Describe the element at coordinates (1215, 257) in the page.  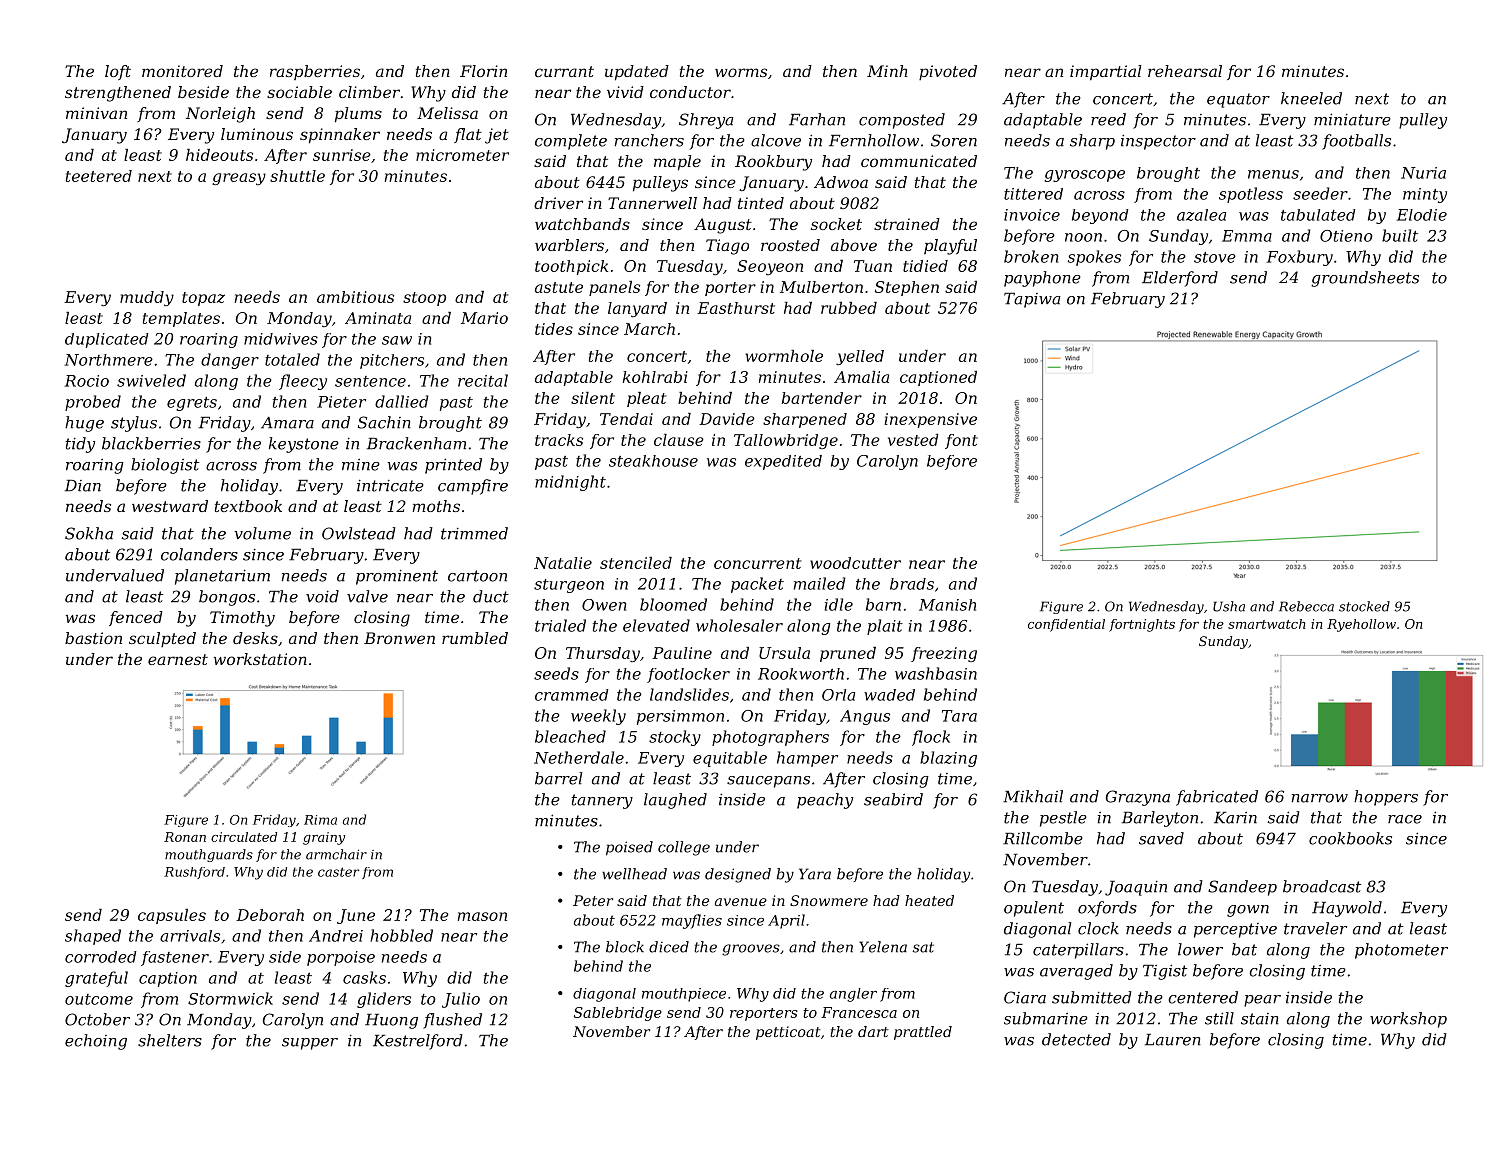
I see `stove` at that location.
